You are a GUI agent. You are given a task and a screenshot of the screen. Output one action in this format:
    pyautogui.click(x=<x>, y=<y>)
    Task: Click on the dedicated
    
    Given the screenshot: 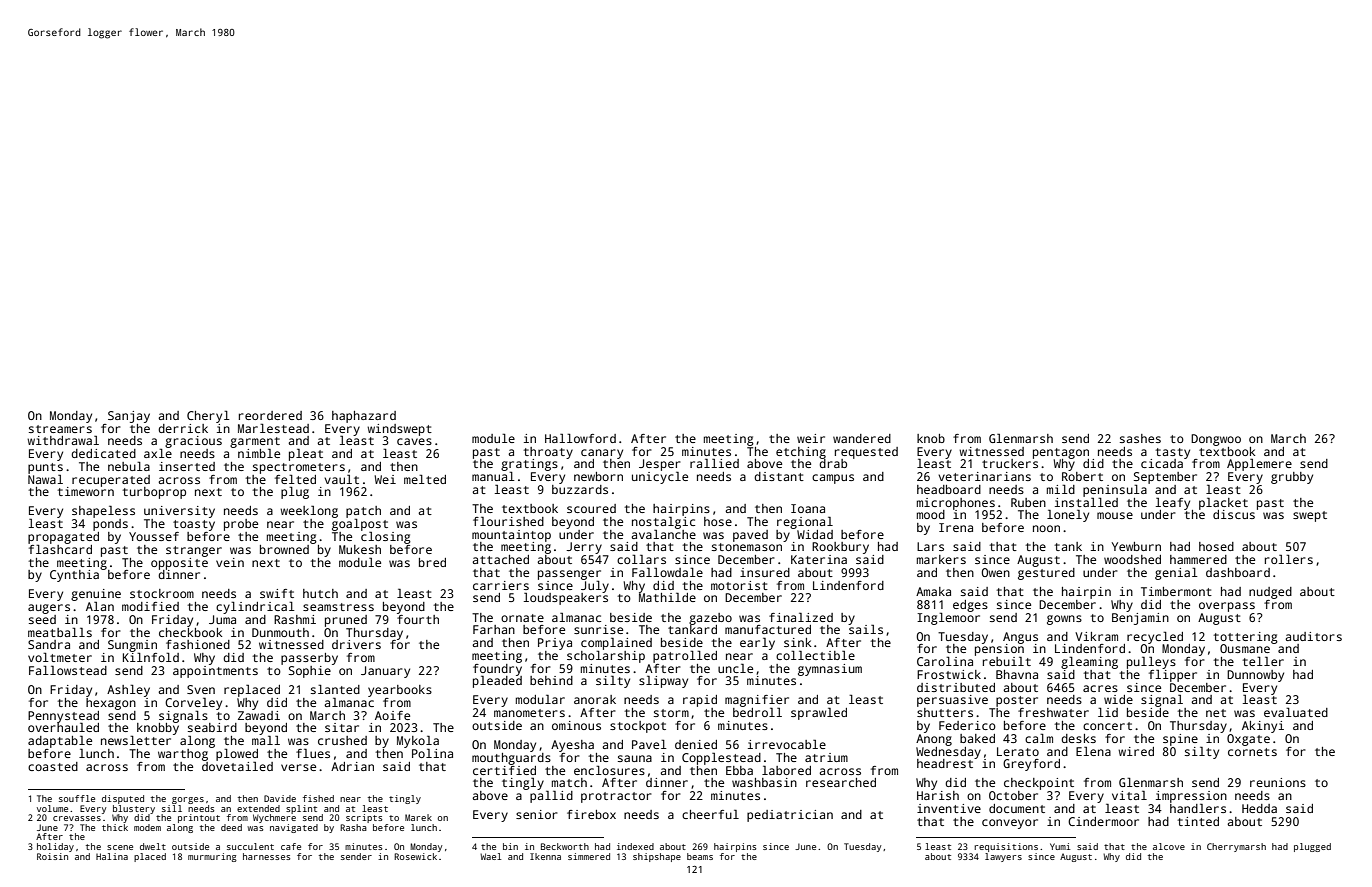 What is the action you would take?
    pyautogui.click(x=103, y=453)
